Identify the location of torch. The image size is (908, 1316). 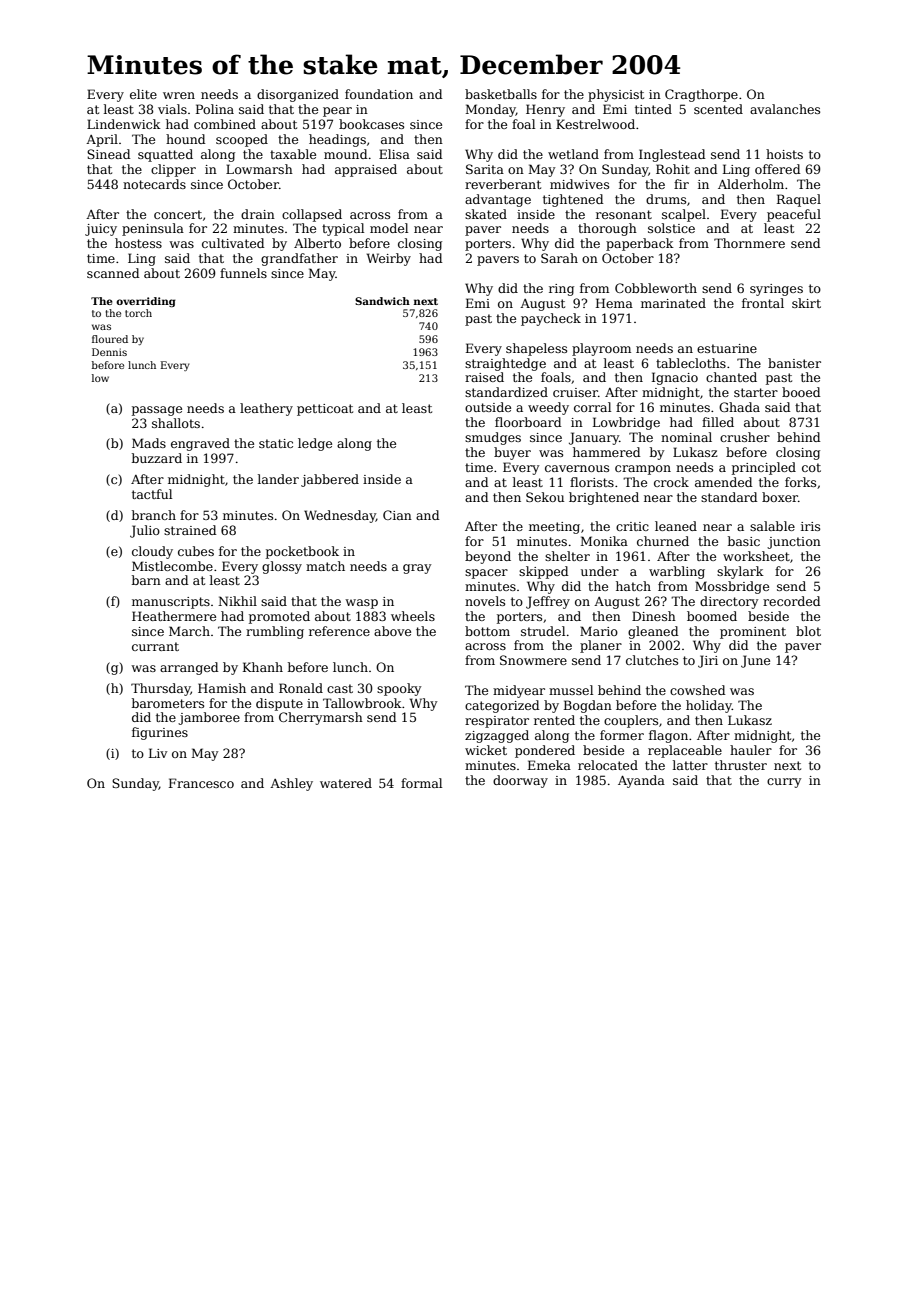
(138, 313).
